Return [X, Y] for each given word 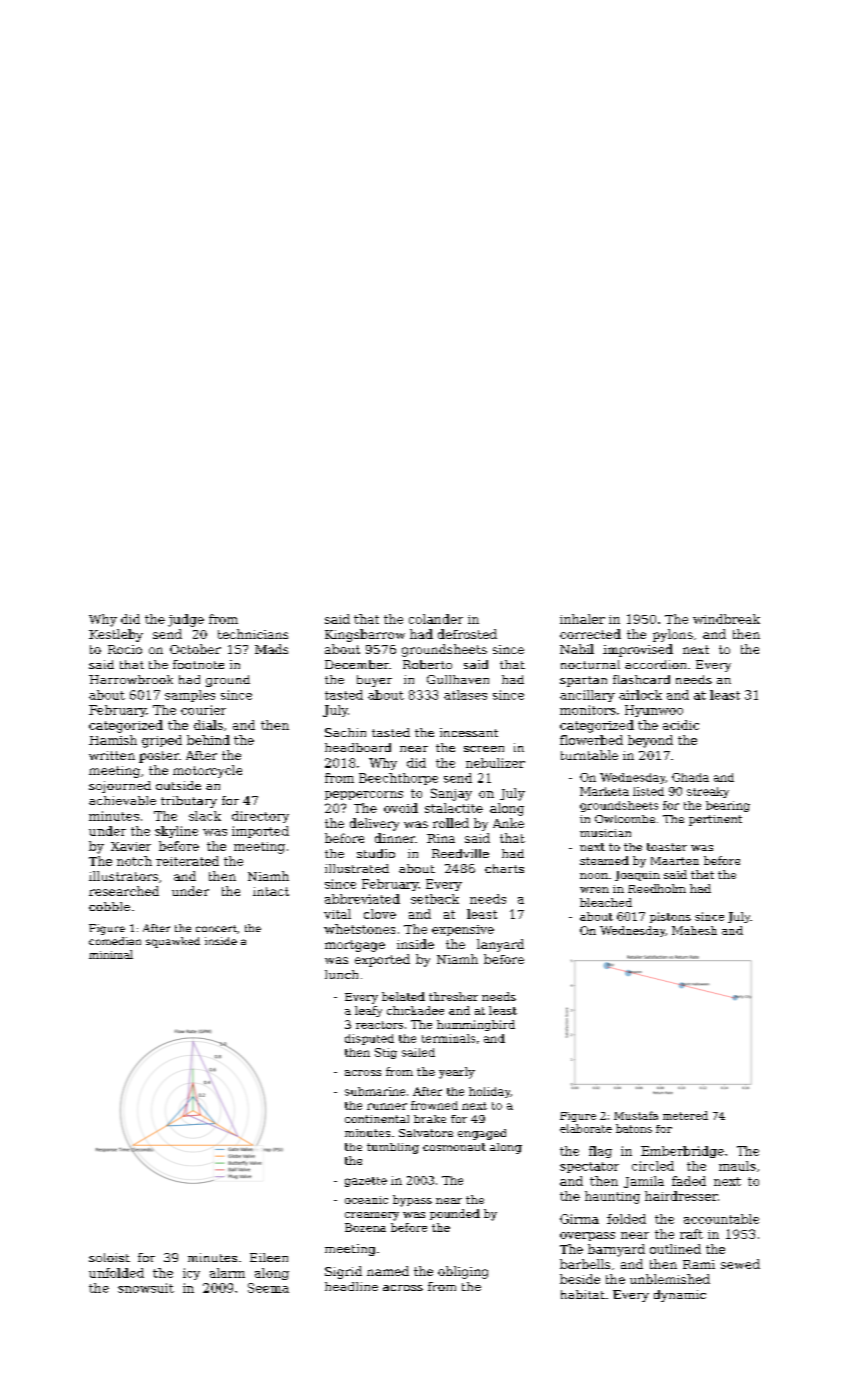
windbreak [726, 619]
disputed [369, 1039]
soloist [109, 1257]
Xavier [131, 846]
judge [186, 620]
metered [685, 1115]
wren [594, 890]
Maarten [675, 861]
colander [436, 619]
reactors [379, 1025]
